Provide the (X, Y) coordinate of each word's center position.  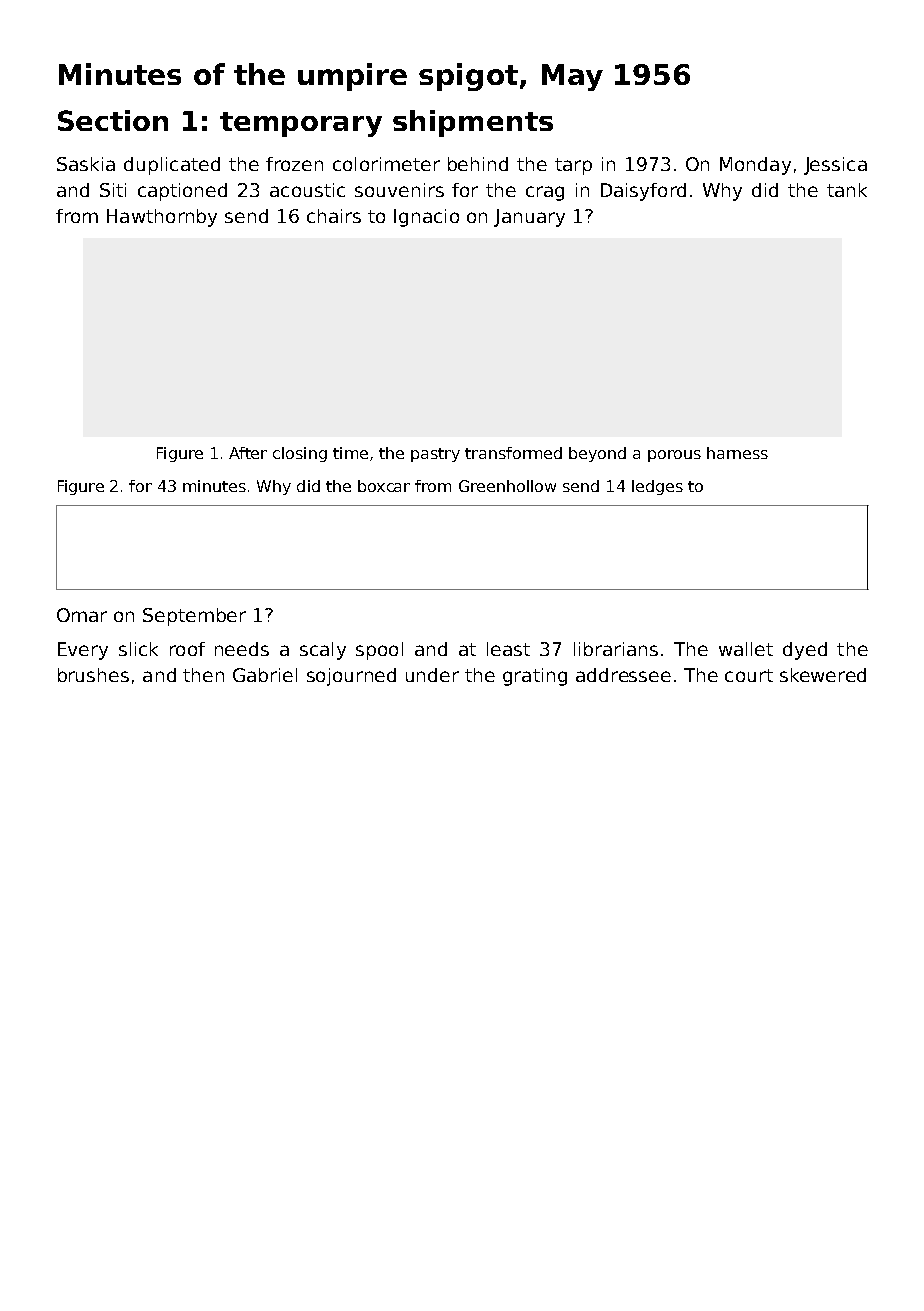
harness (737, 453)
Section (113, 120)
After (248, 453)
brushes (93, 675)
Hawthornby (162, 218)
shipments (473, 123)
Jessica (835, 166)
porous (674, 456)
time (350, 453)
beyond (597, 454)
